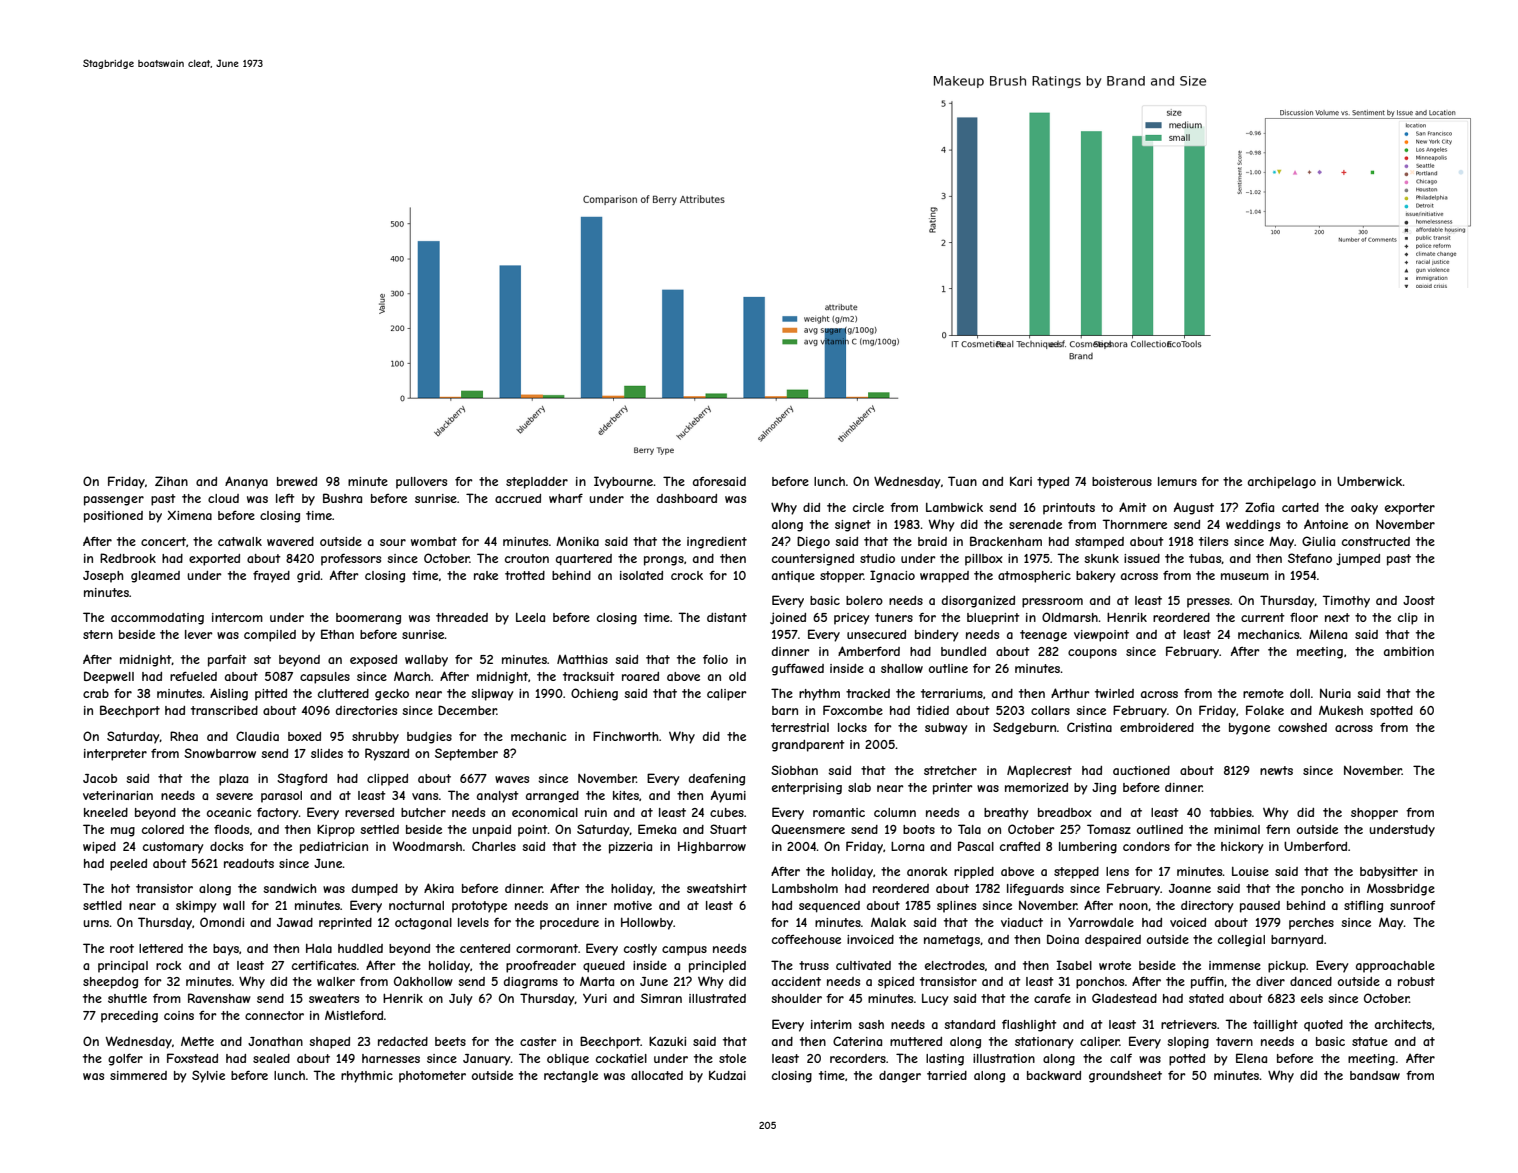  I want to click on Redbrook, so click(128, 558).
